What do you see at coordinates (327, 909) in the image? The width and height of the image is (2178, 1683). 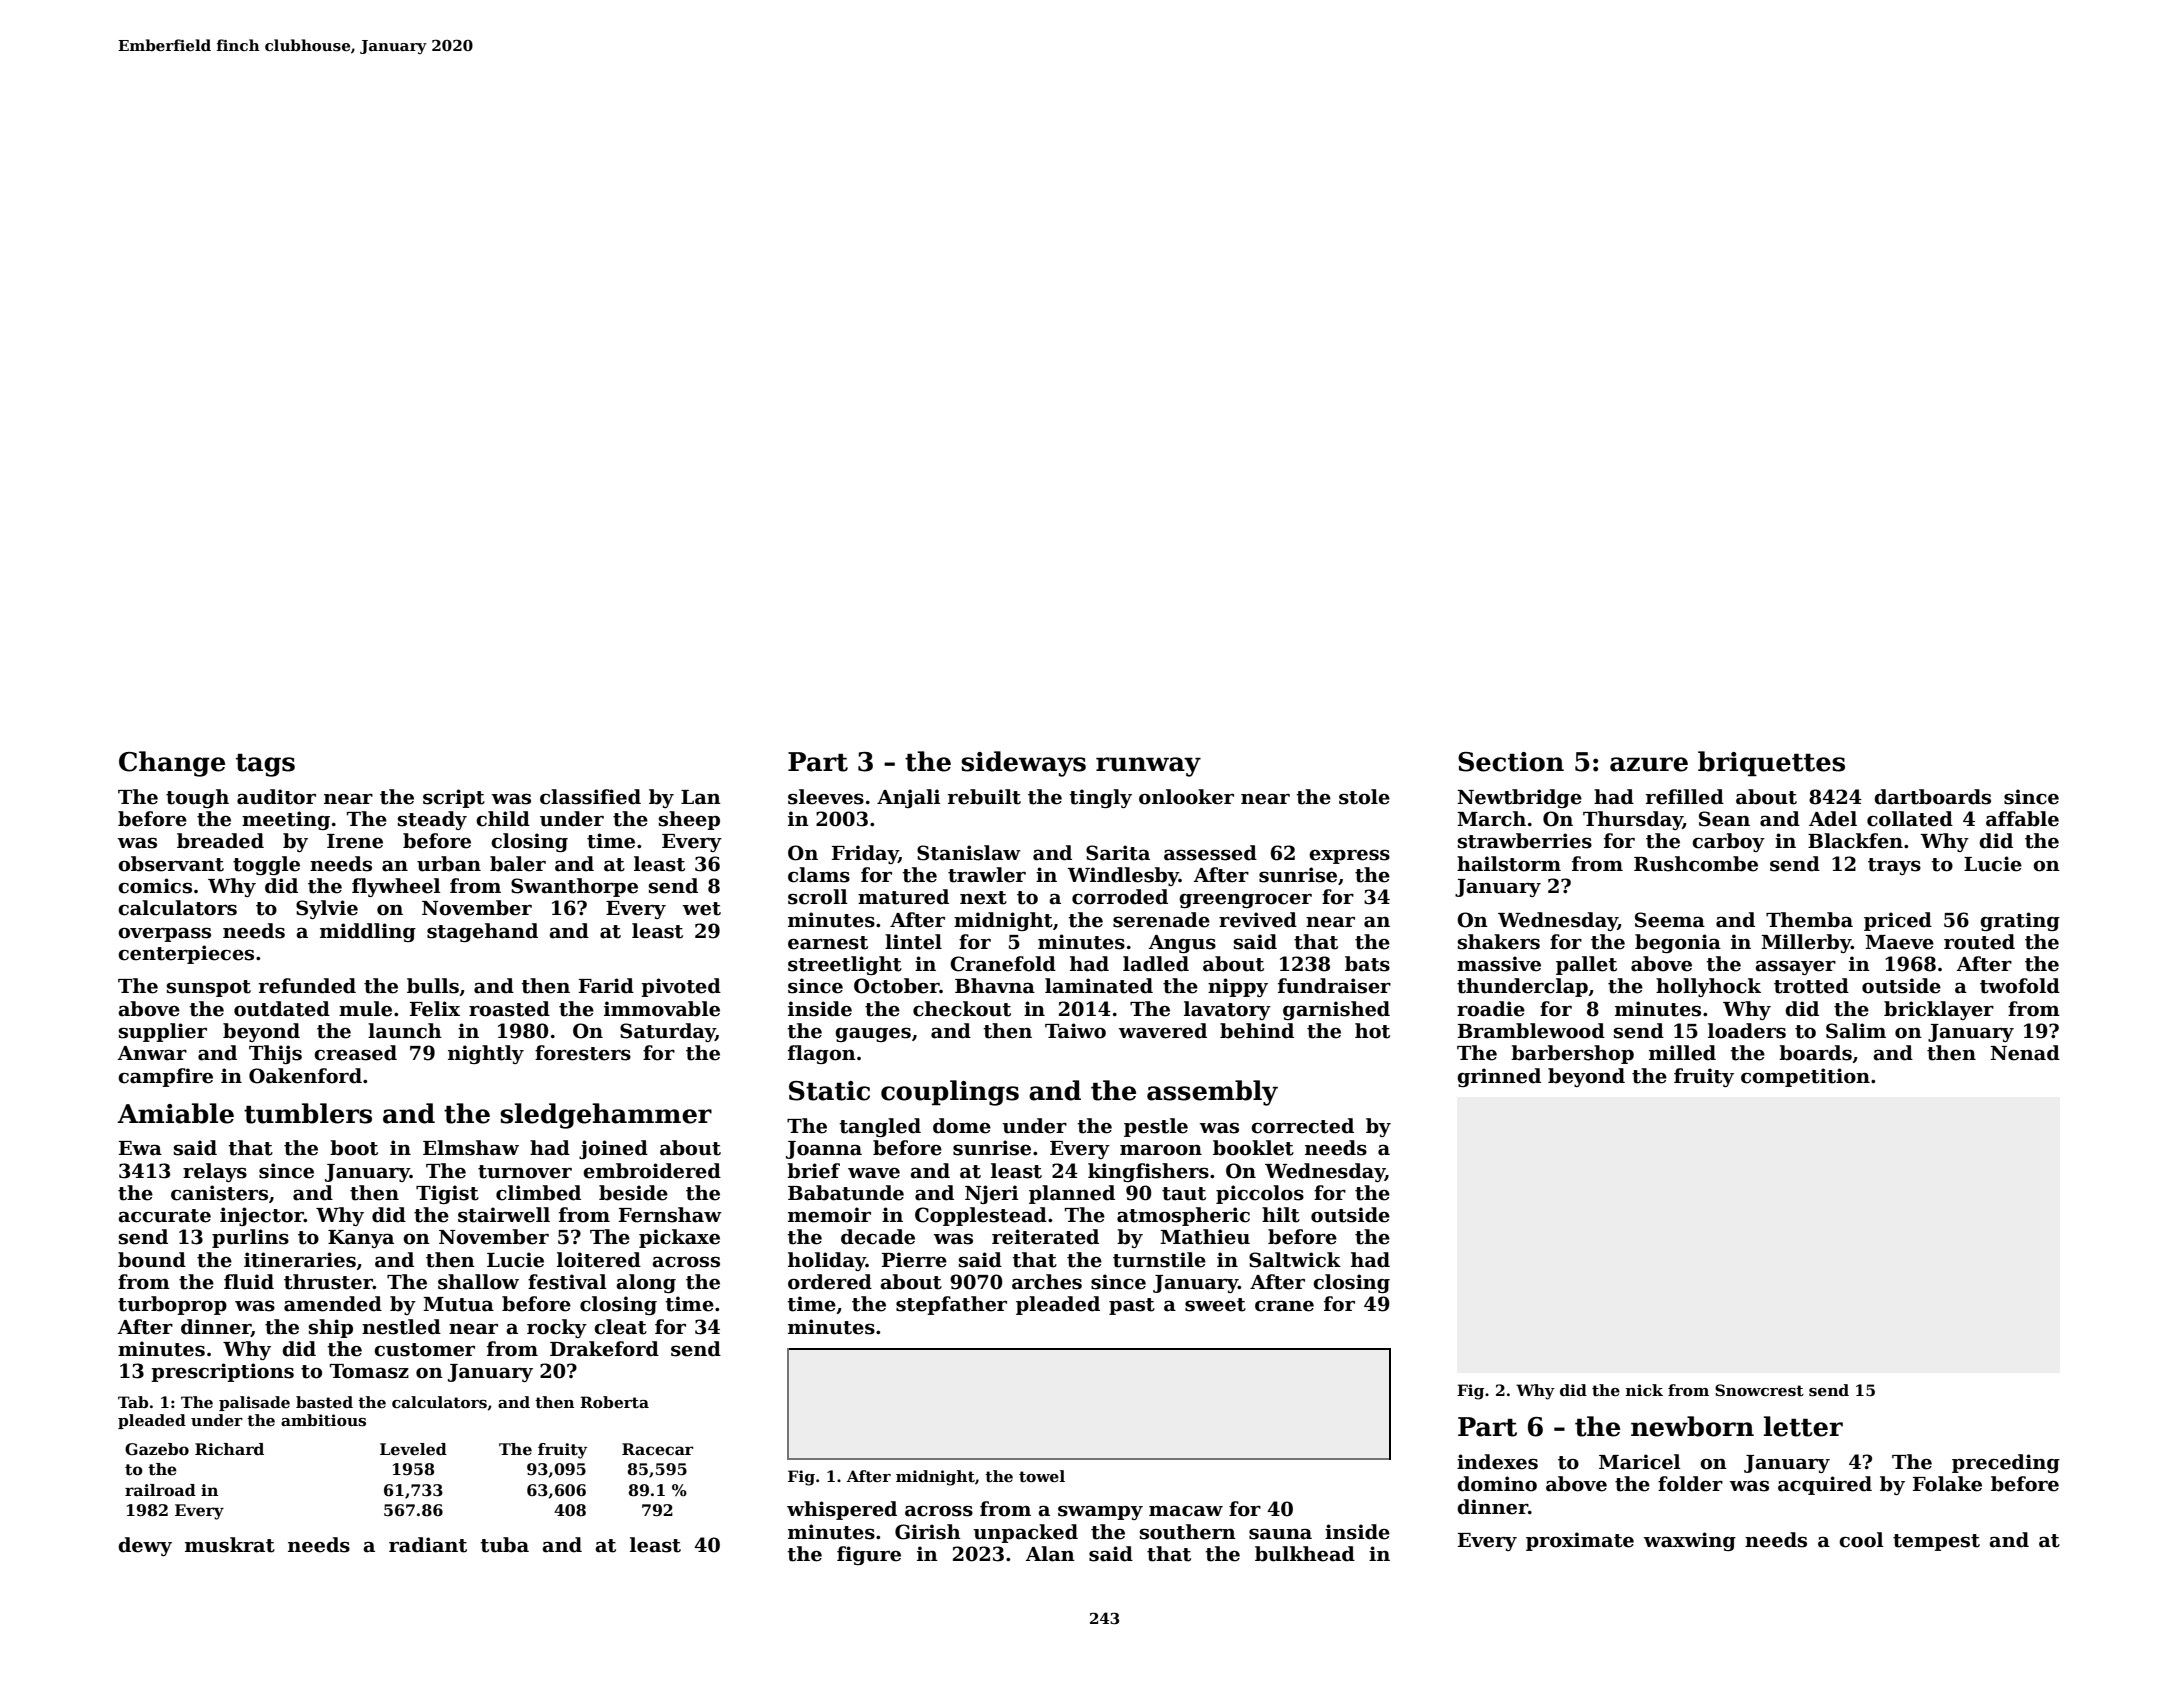 I see `Sylvie` at bounding box center [327, 909].
